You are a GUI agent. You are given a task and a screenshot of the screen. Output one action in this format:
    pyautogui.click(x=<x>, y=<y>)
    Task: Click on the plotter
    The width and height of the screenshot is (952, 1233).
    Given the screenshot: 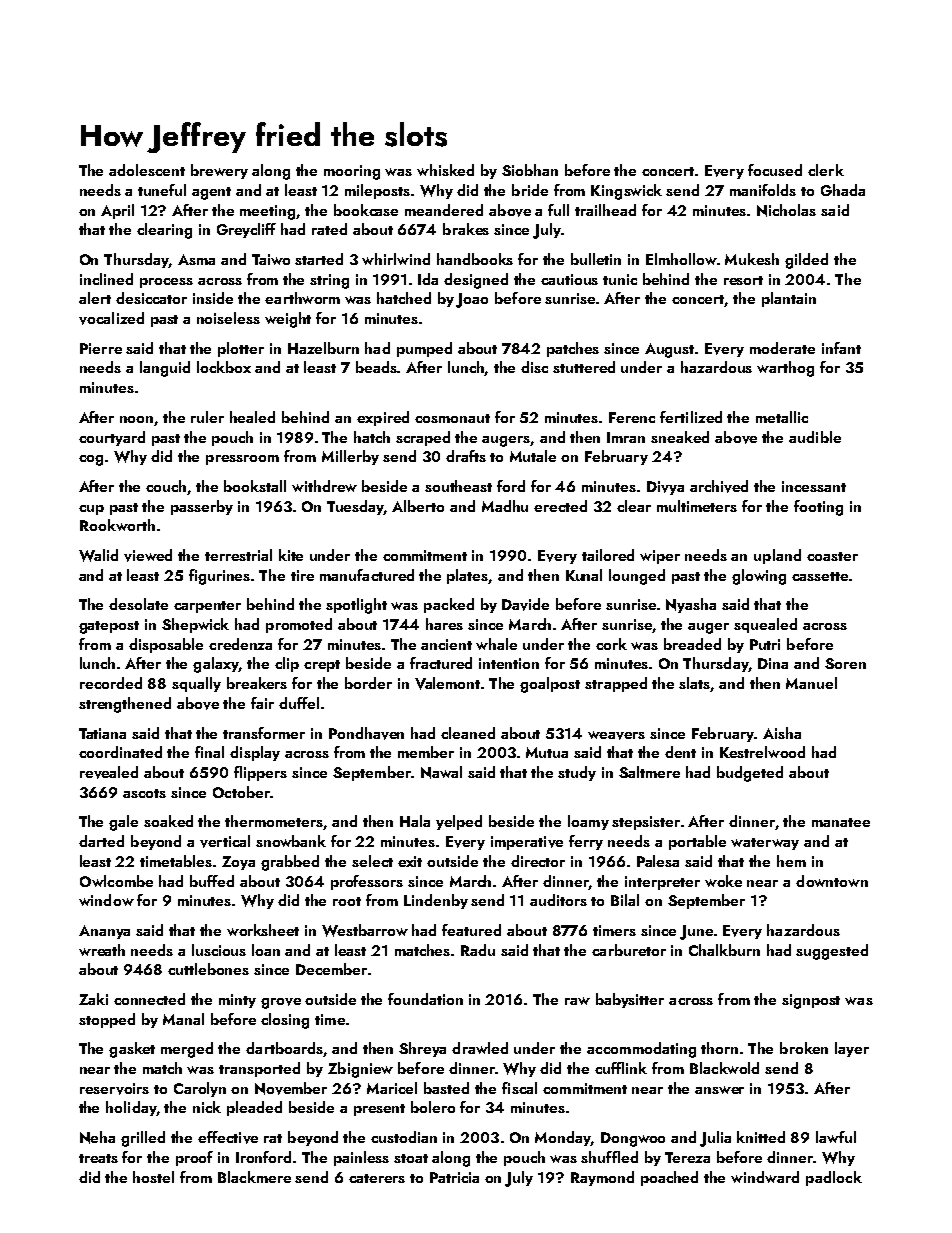 What is the action you would take?
    pyautogui.click(x=241, y=349)
